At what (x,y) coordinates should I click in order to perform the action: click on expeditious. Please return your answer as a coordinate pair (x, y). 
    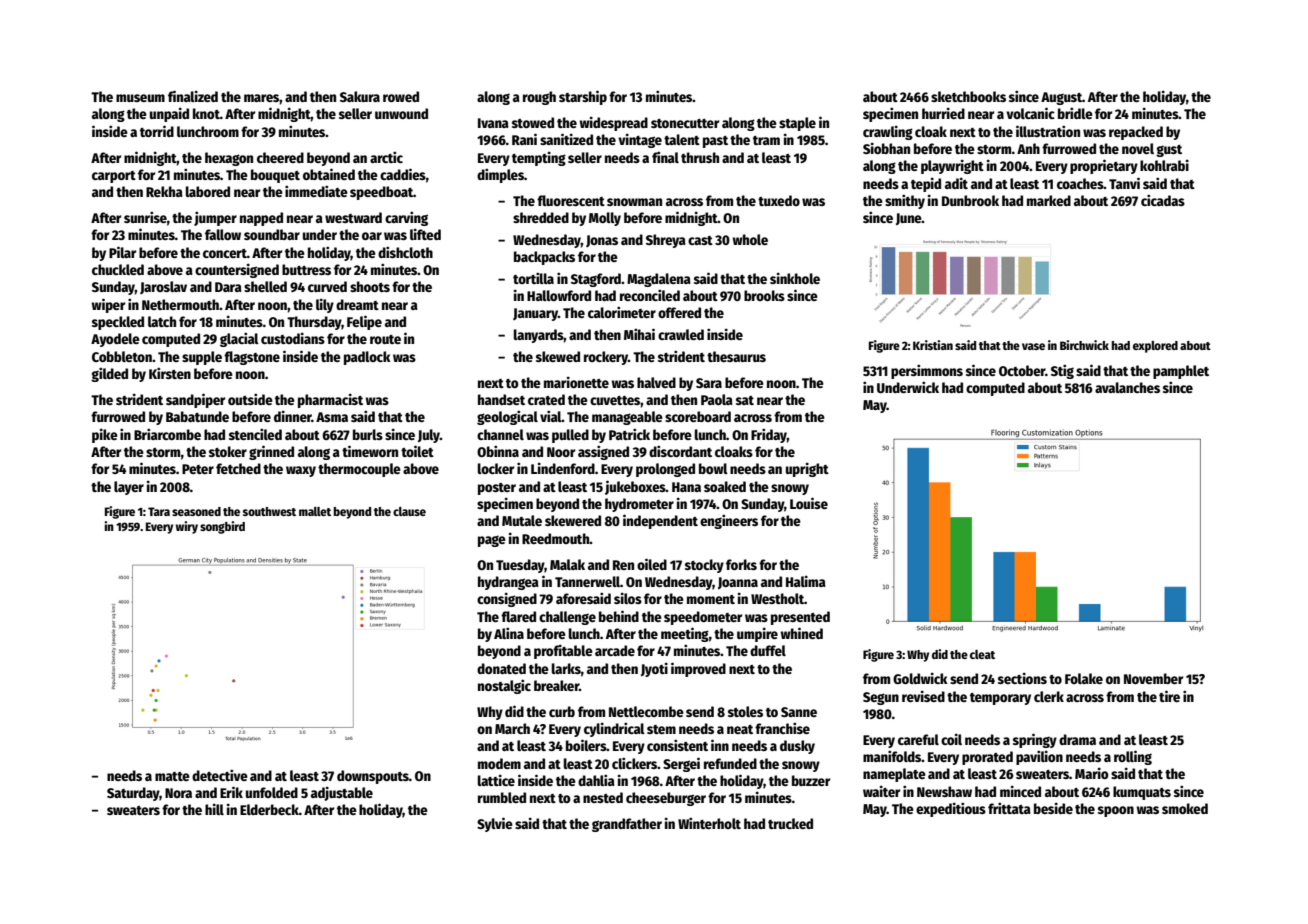
    Looking at the image, I should click on (951, 809).
